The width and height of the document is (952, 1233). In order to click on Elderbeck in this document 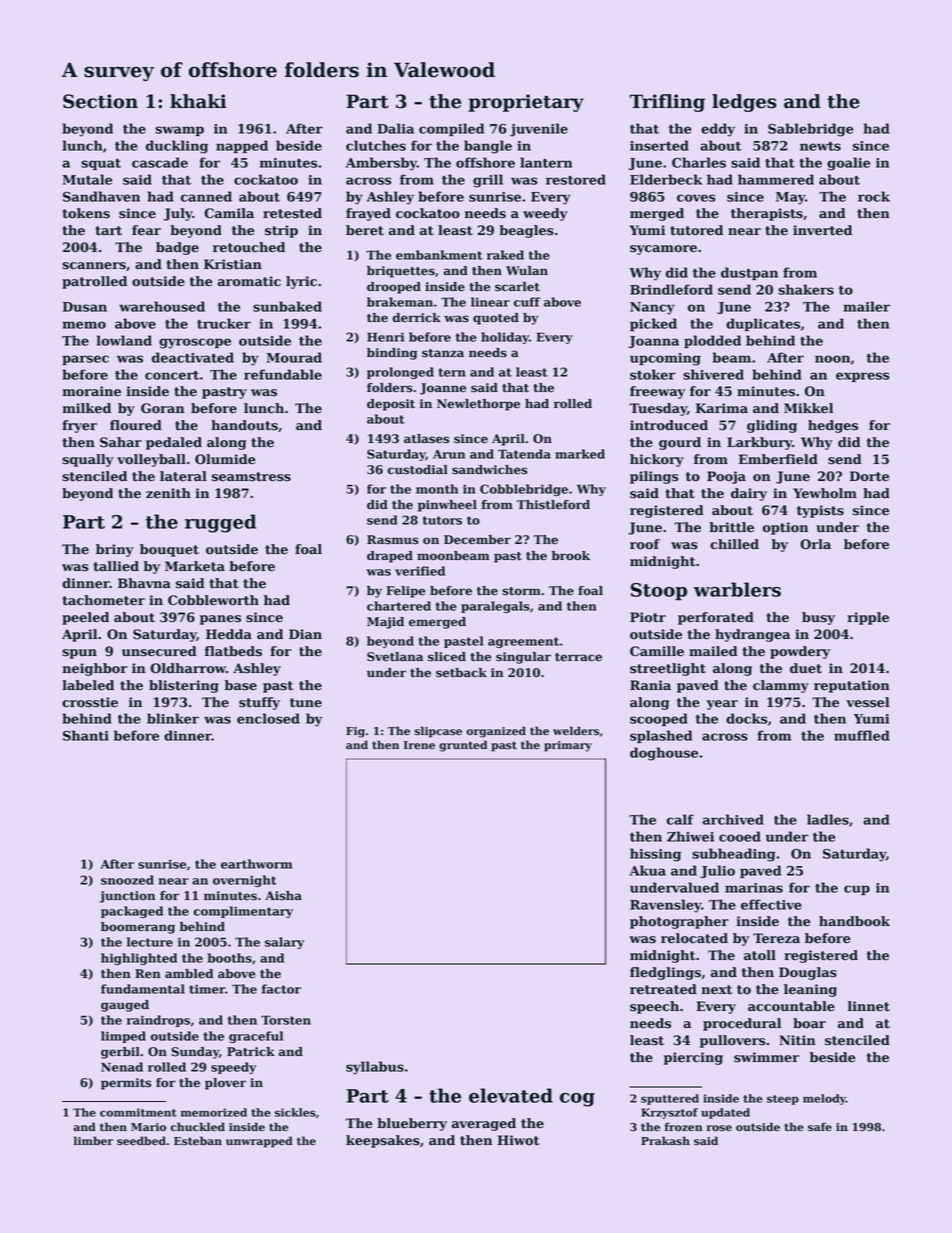, I will do `click(666, 179)`.
